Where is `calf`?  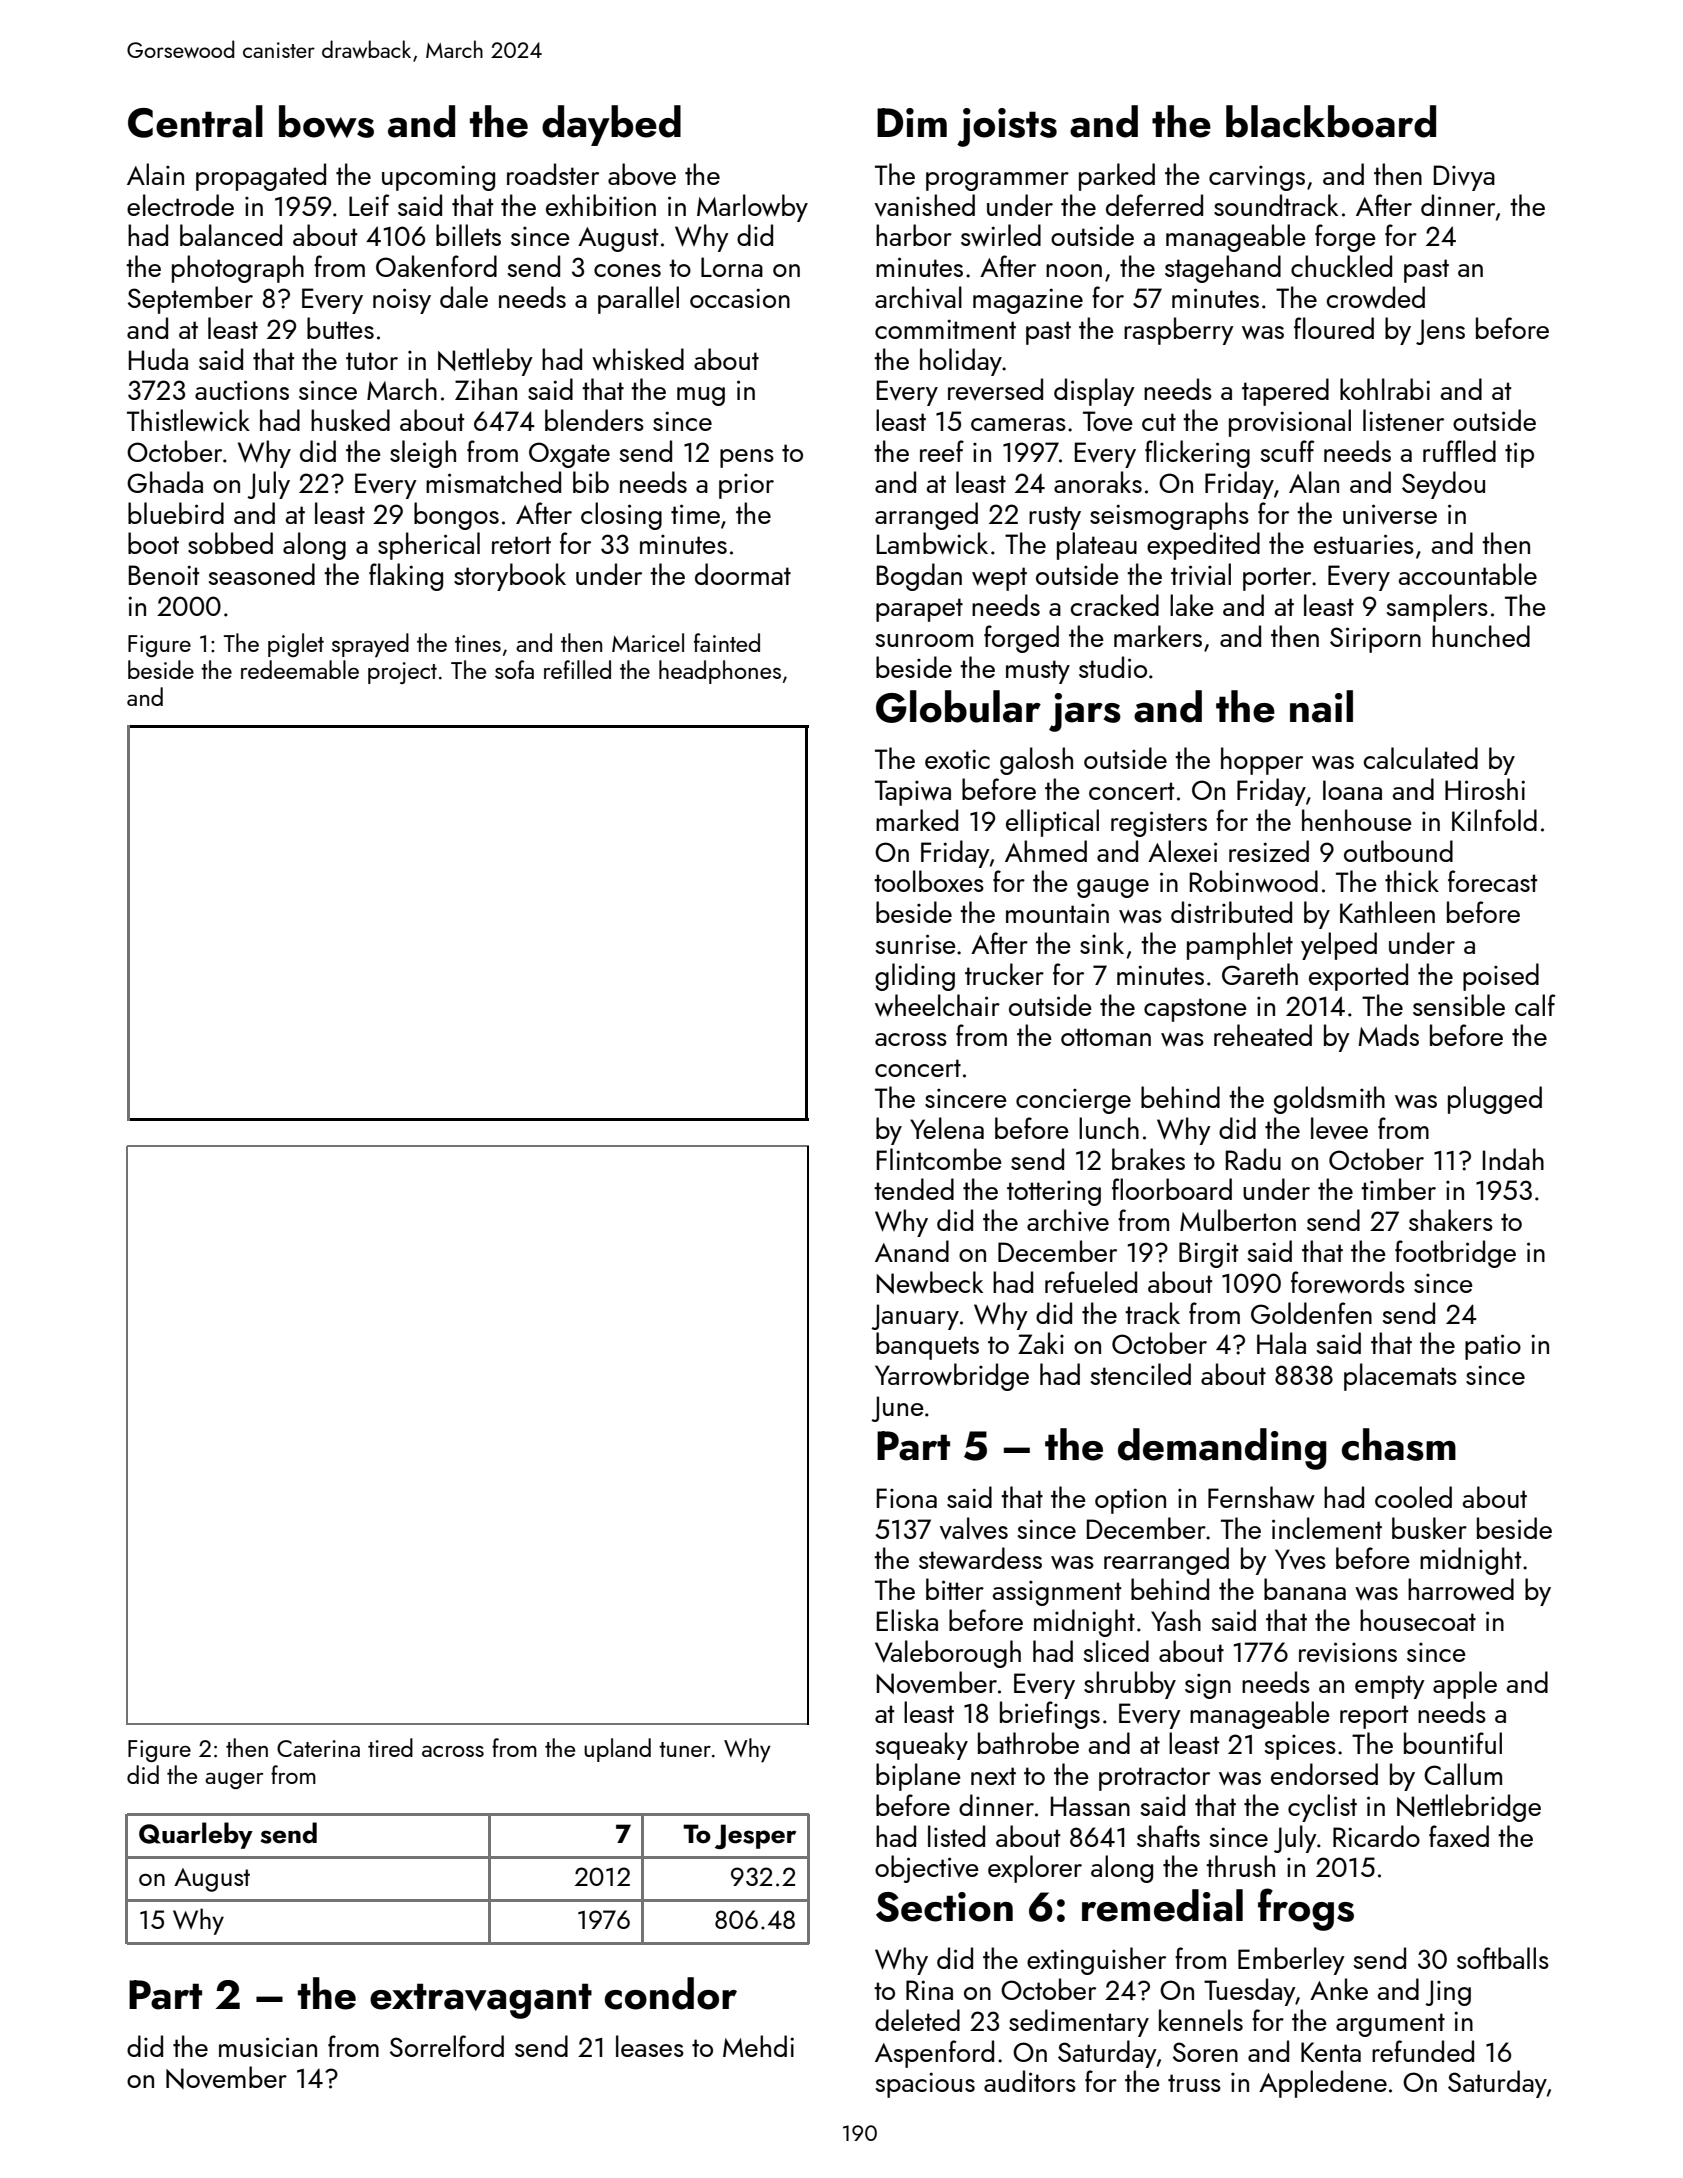
calf is located at coordinates (1535, 1005).
